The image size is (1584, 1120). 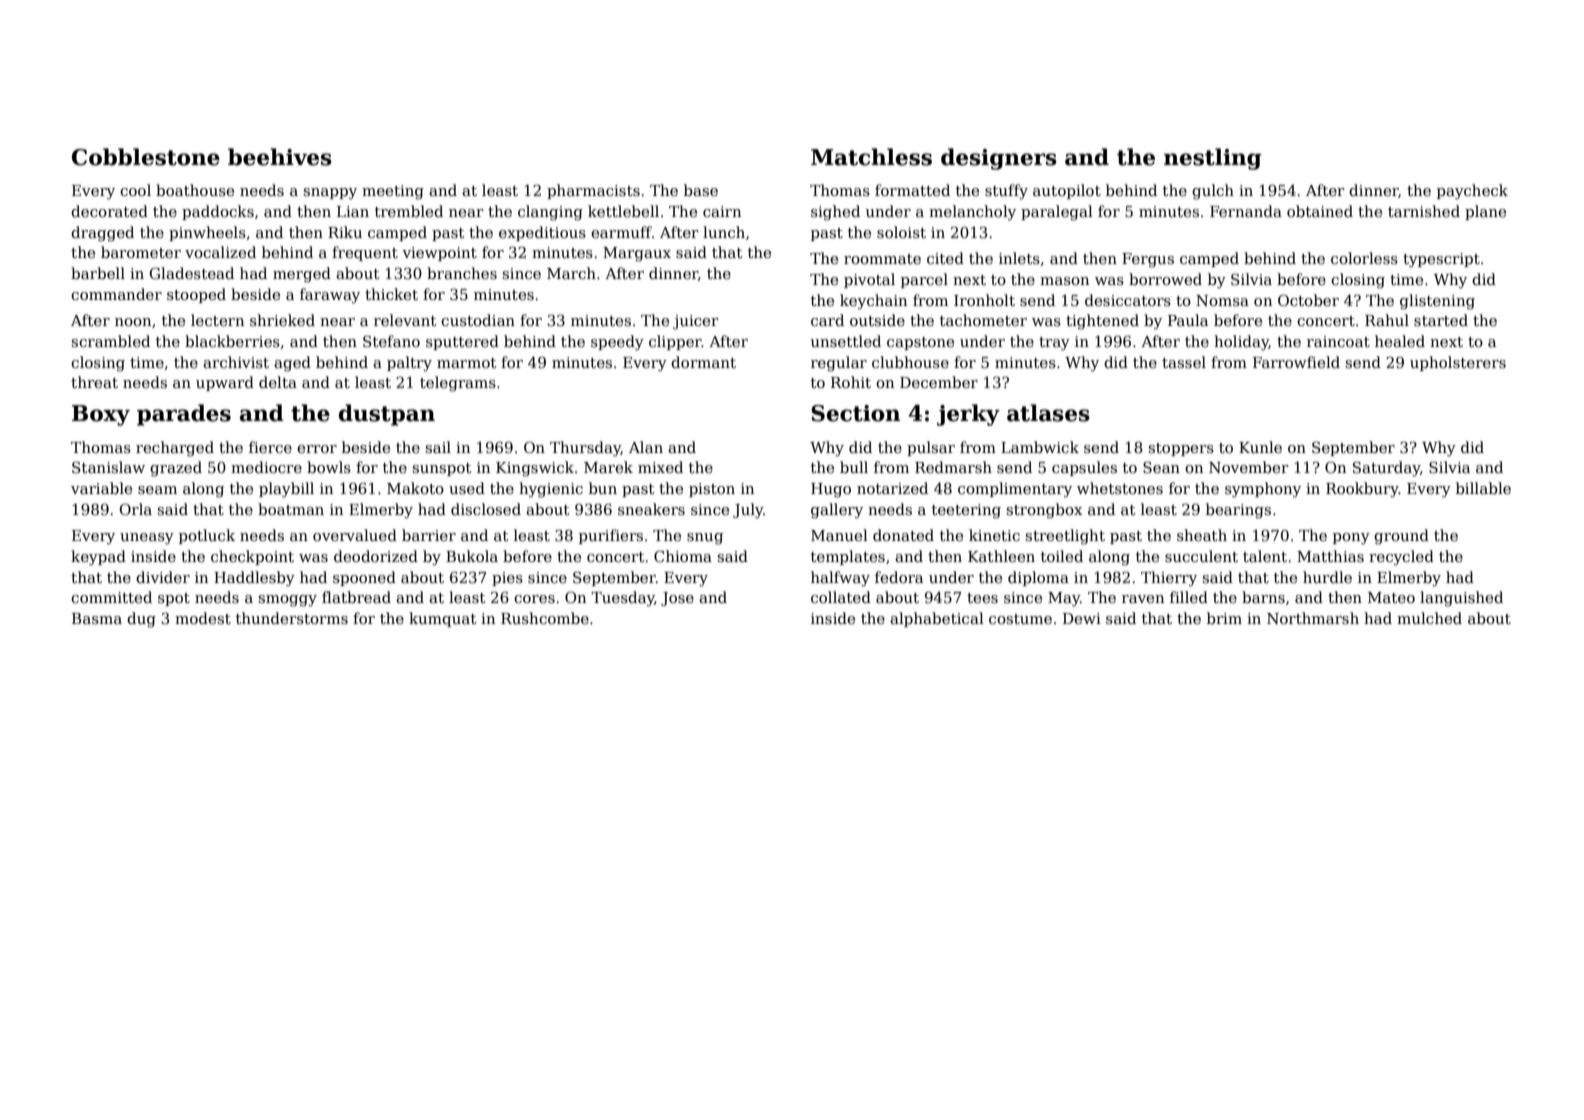 I want to click on keypad, so click(x=98, y=558).
